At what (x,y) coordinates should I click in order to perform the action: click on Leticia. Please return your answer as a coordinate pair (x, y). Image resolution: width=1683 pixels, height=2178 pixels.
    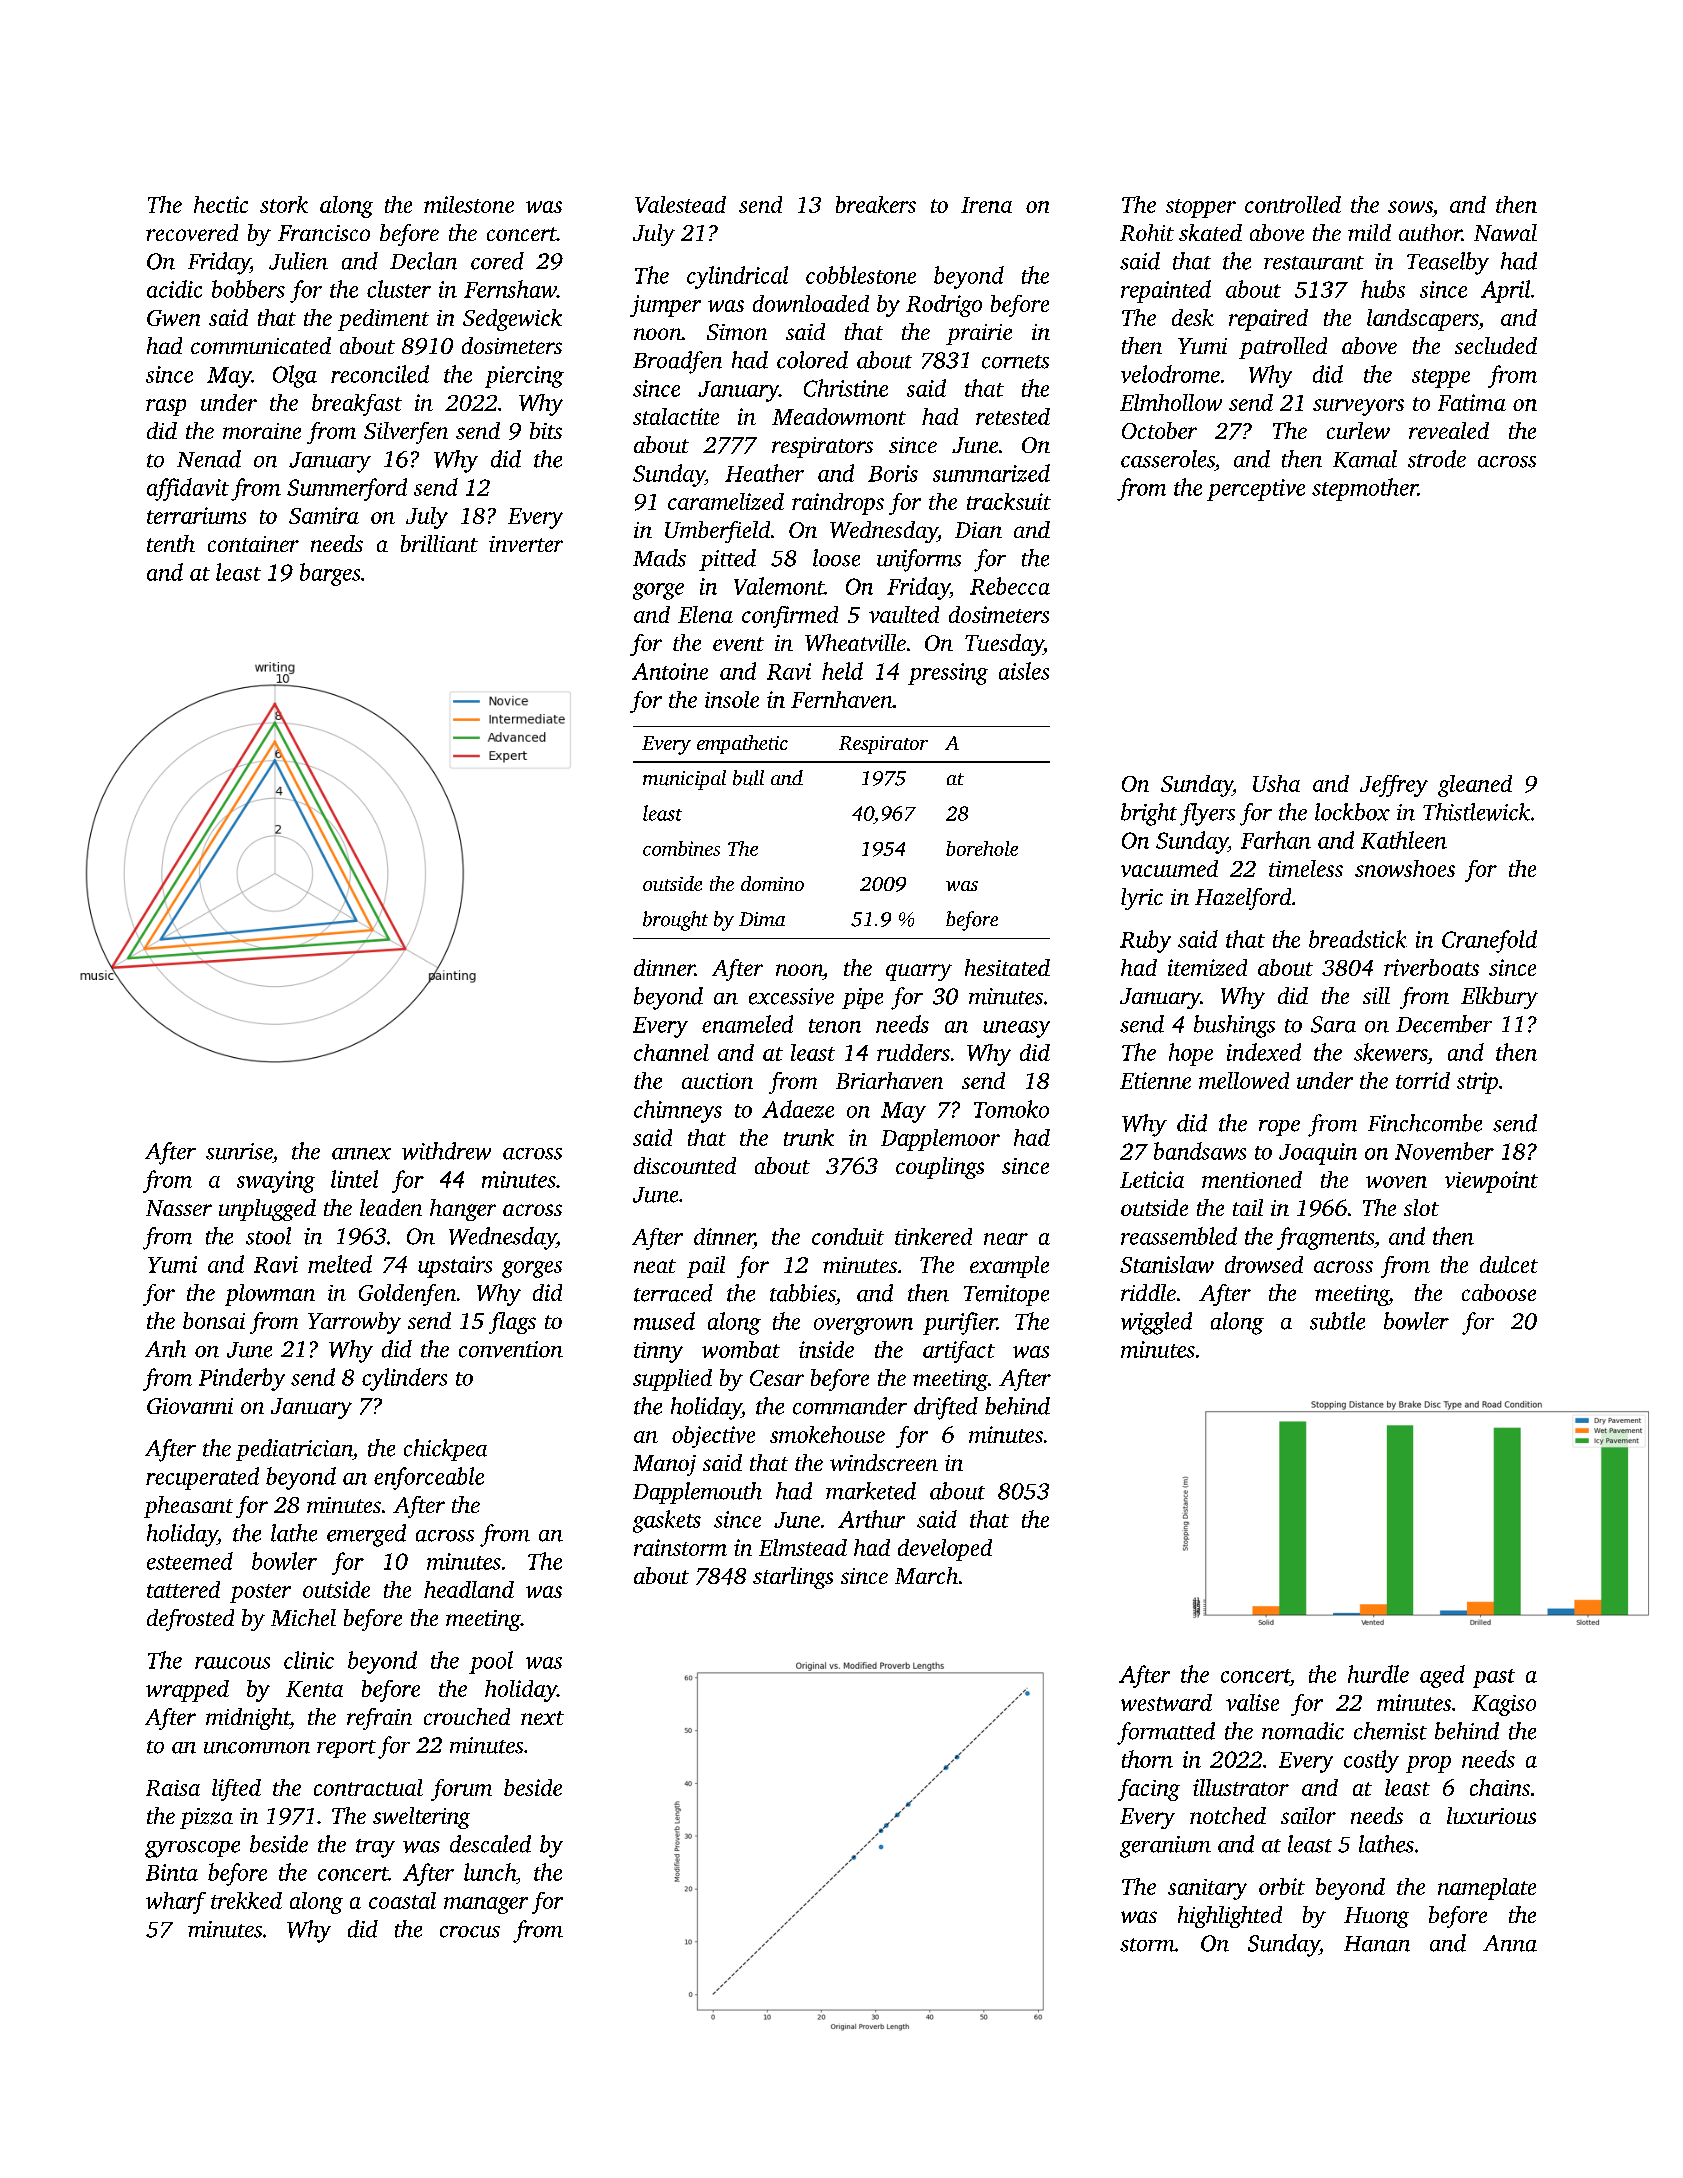
    Looking at the image, I should click on (1152, 1179).
